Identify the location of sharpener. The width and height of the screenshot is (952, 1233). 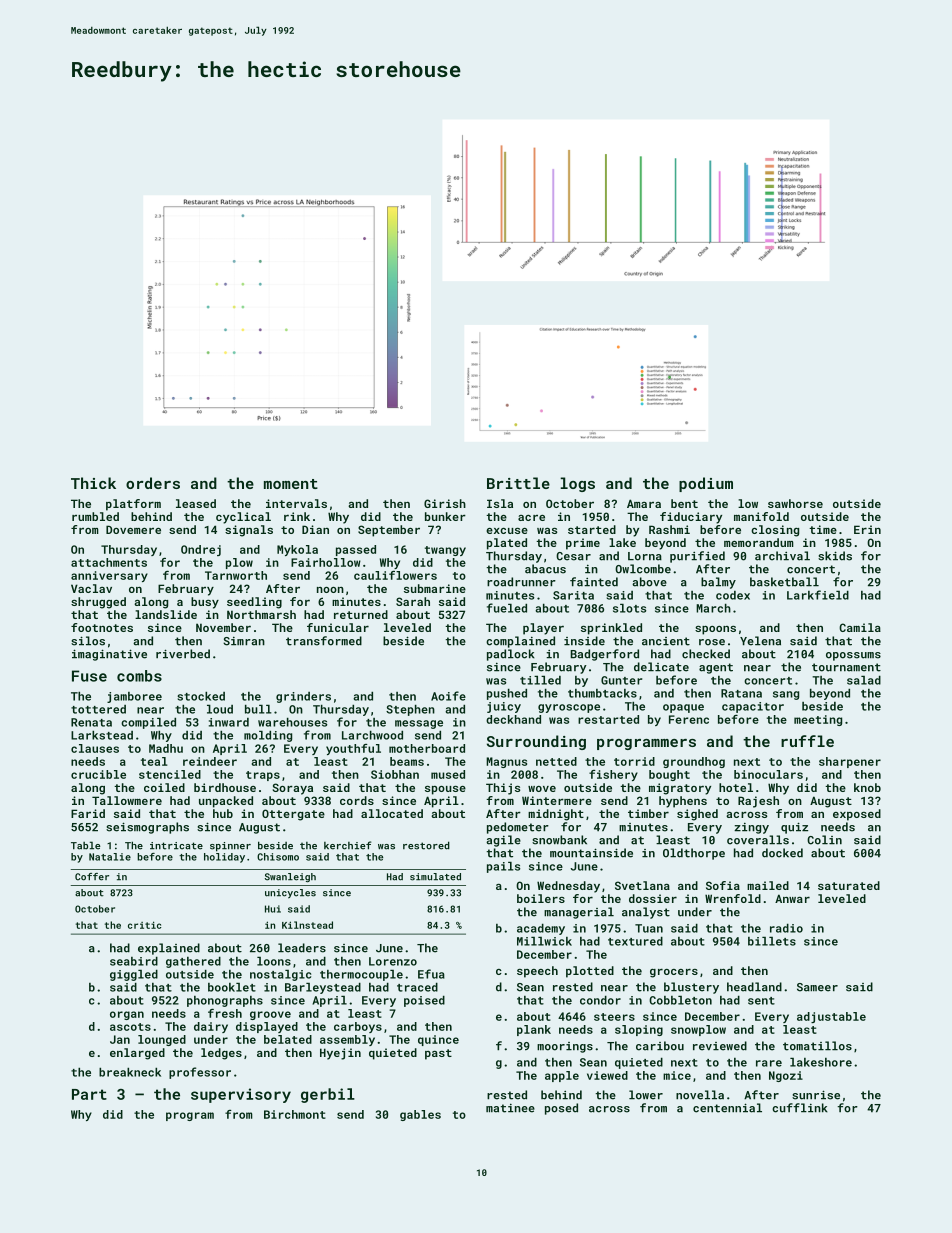
(850, 762).
